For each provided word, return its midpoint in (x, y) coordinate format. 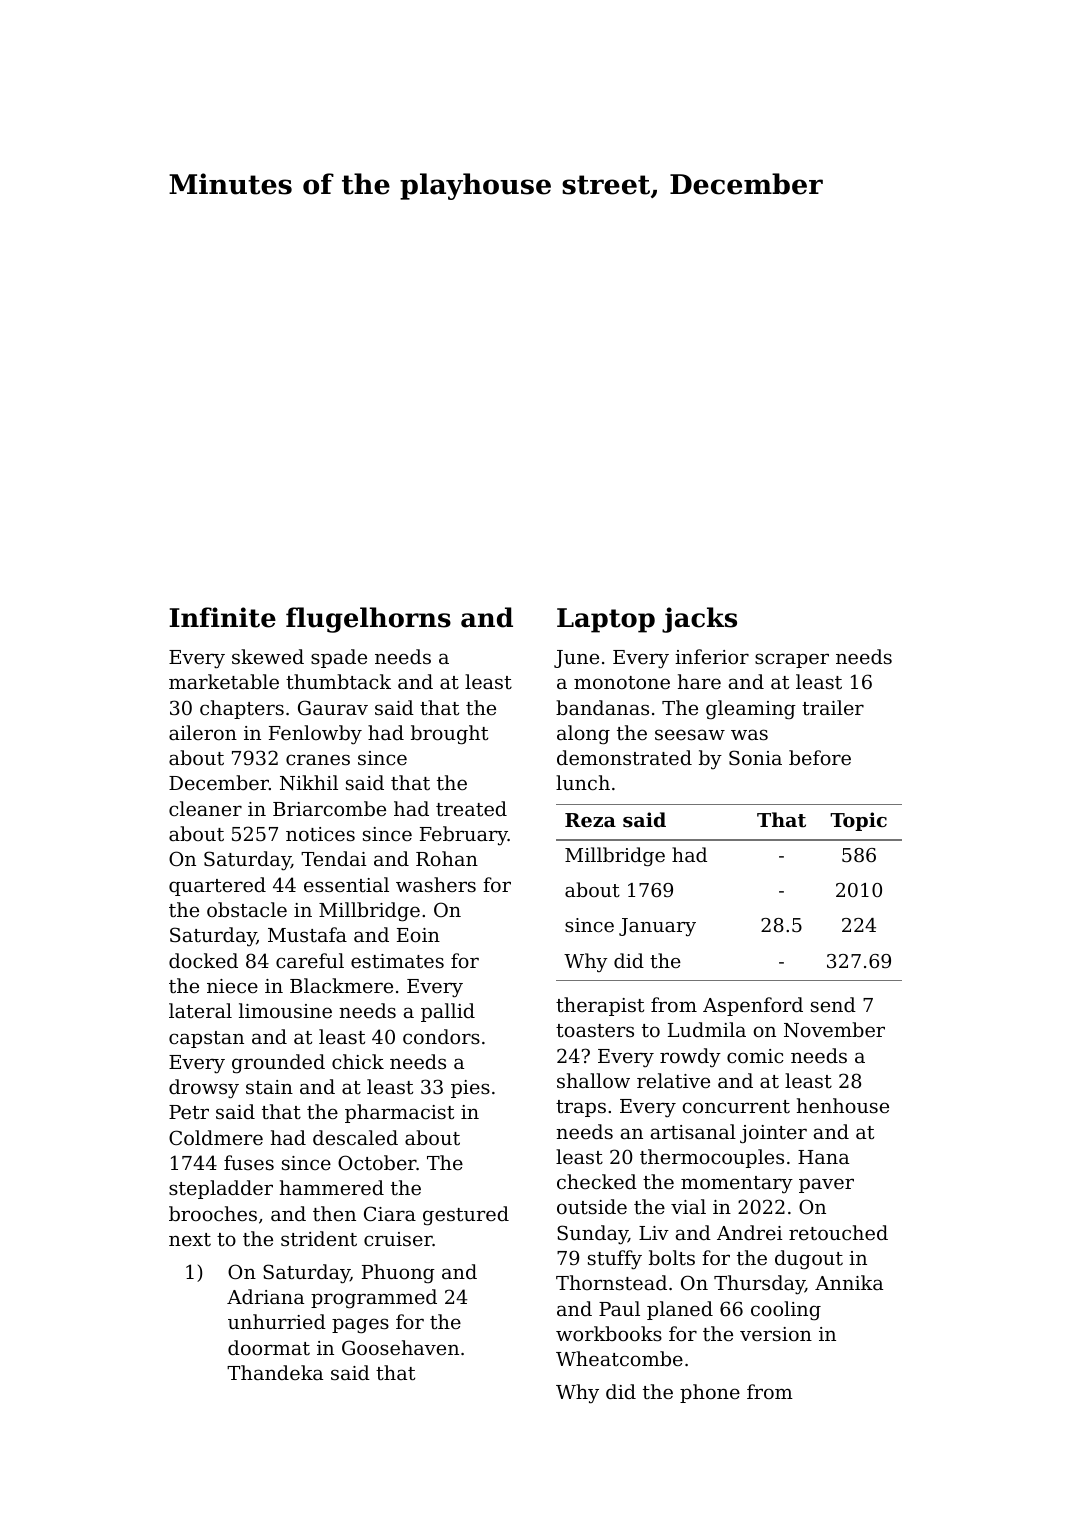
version (776, 1334)
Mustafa (307, 934)
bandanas (602, 707)
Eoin (418, 935)
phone (710, 1393)
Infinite (222, 617)
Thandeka (275, 1372)
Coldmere (216, 1137)
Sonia (755, 758)
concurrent (736, 1106)
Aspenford (753, 1006)
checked (597, 1181)
